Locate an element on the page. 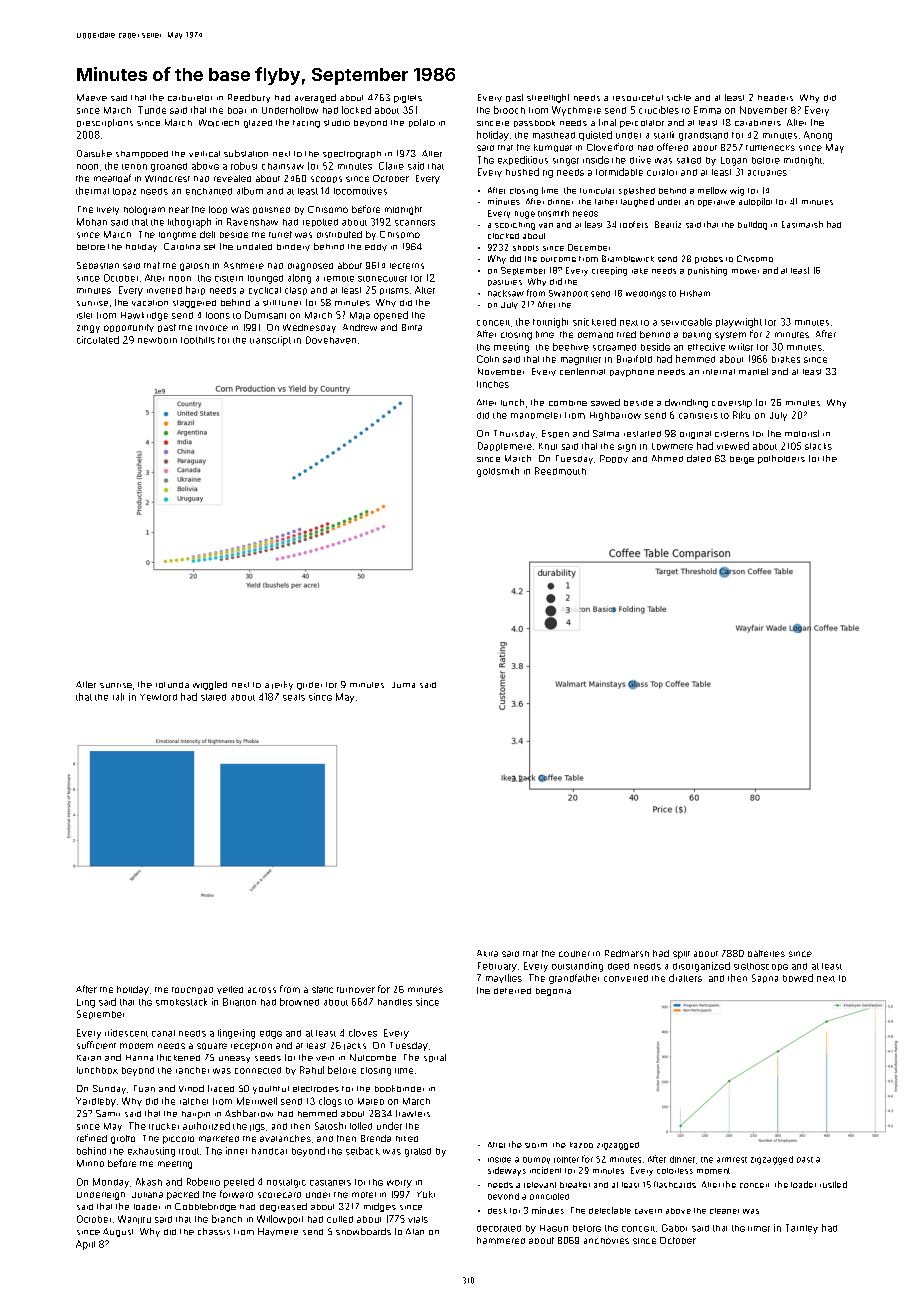  headers is located at coordinates (775, 98).
